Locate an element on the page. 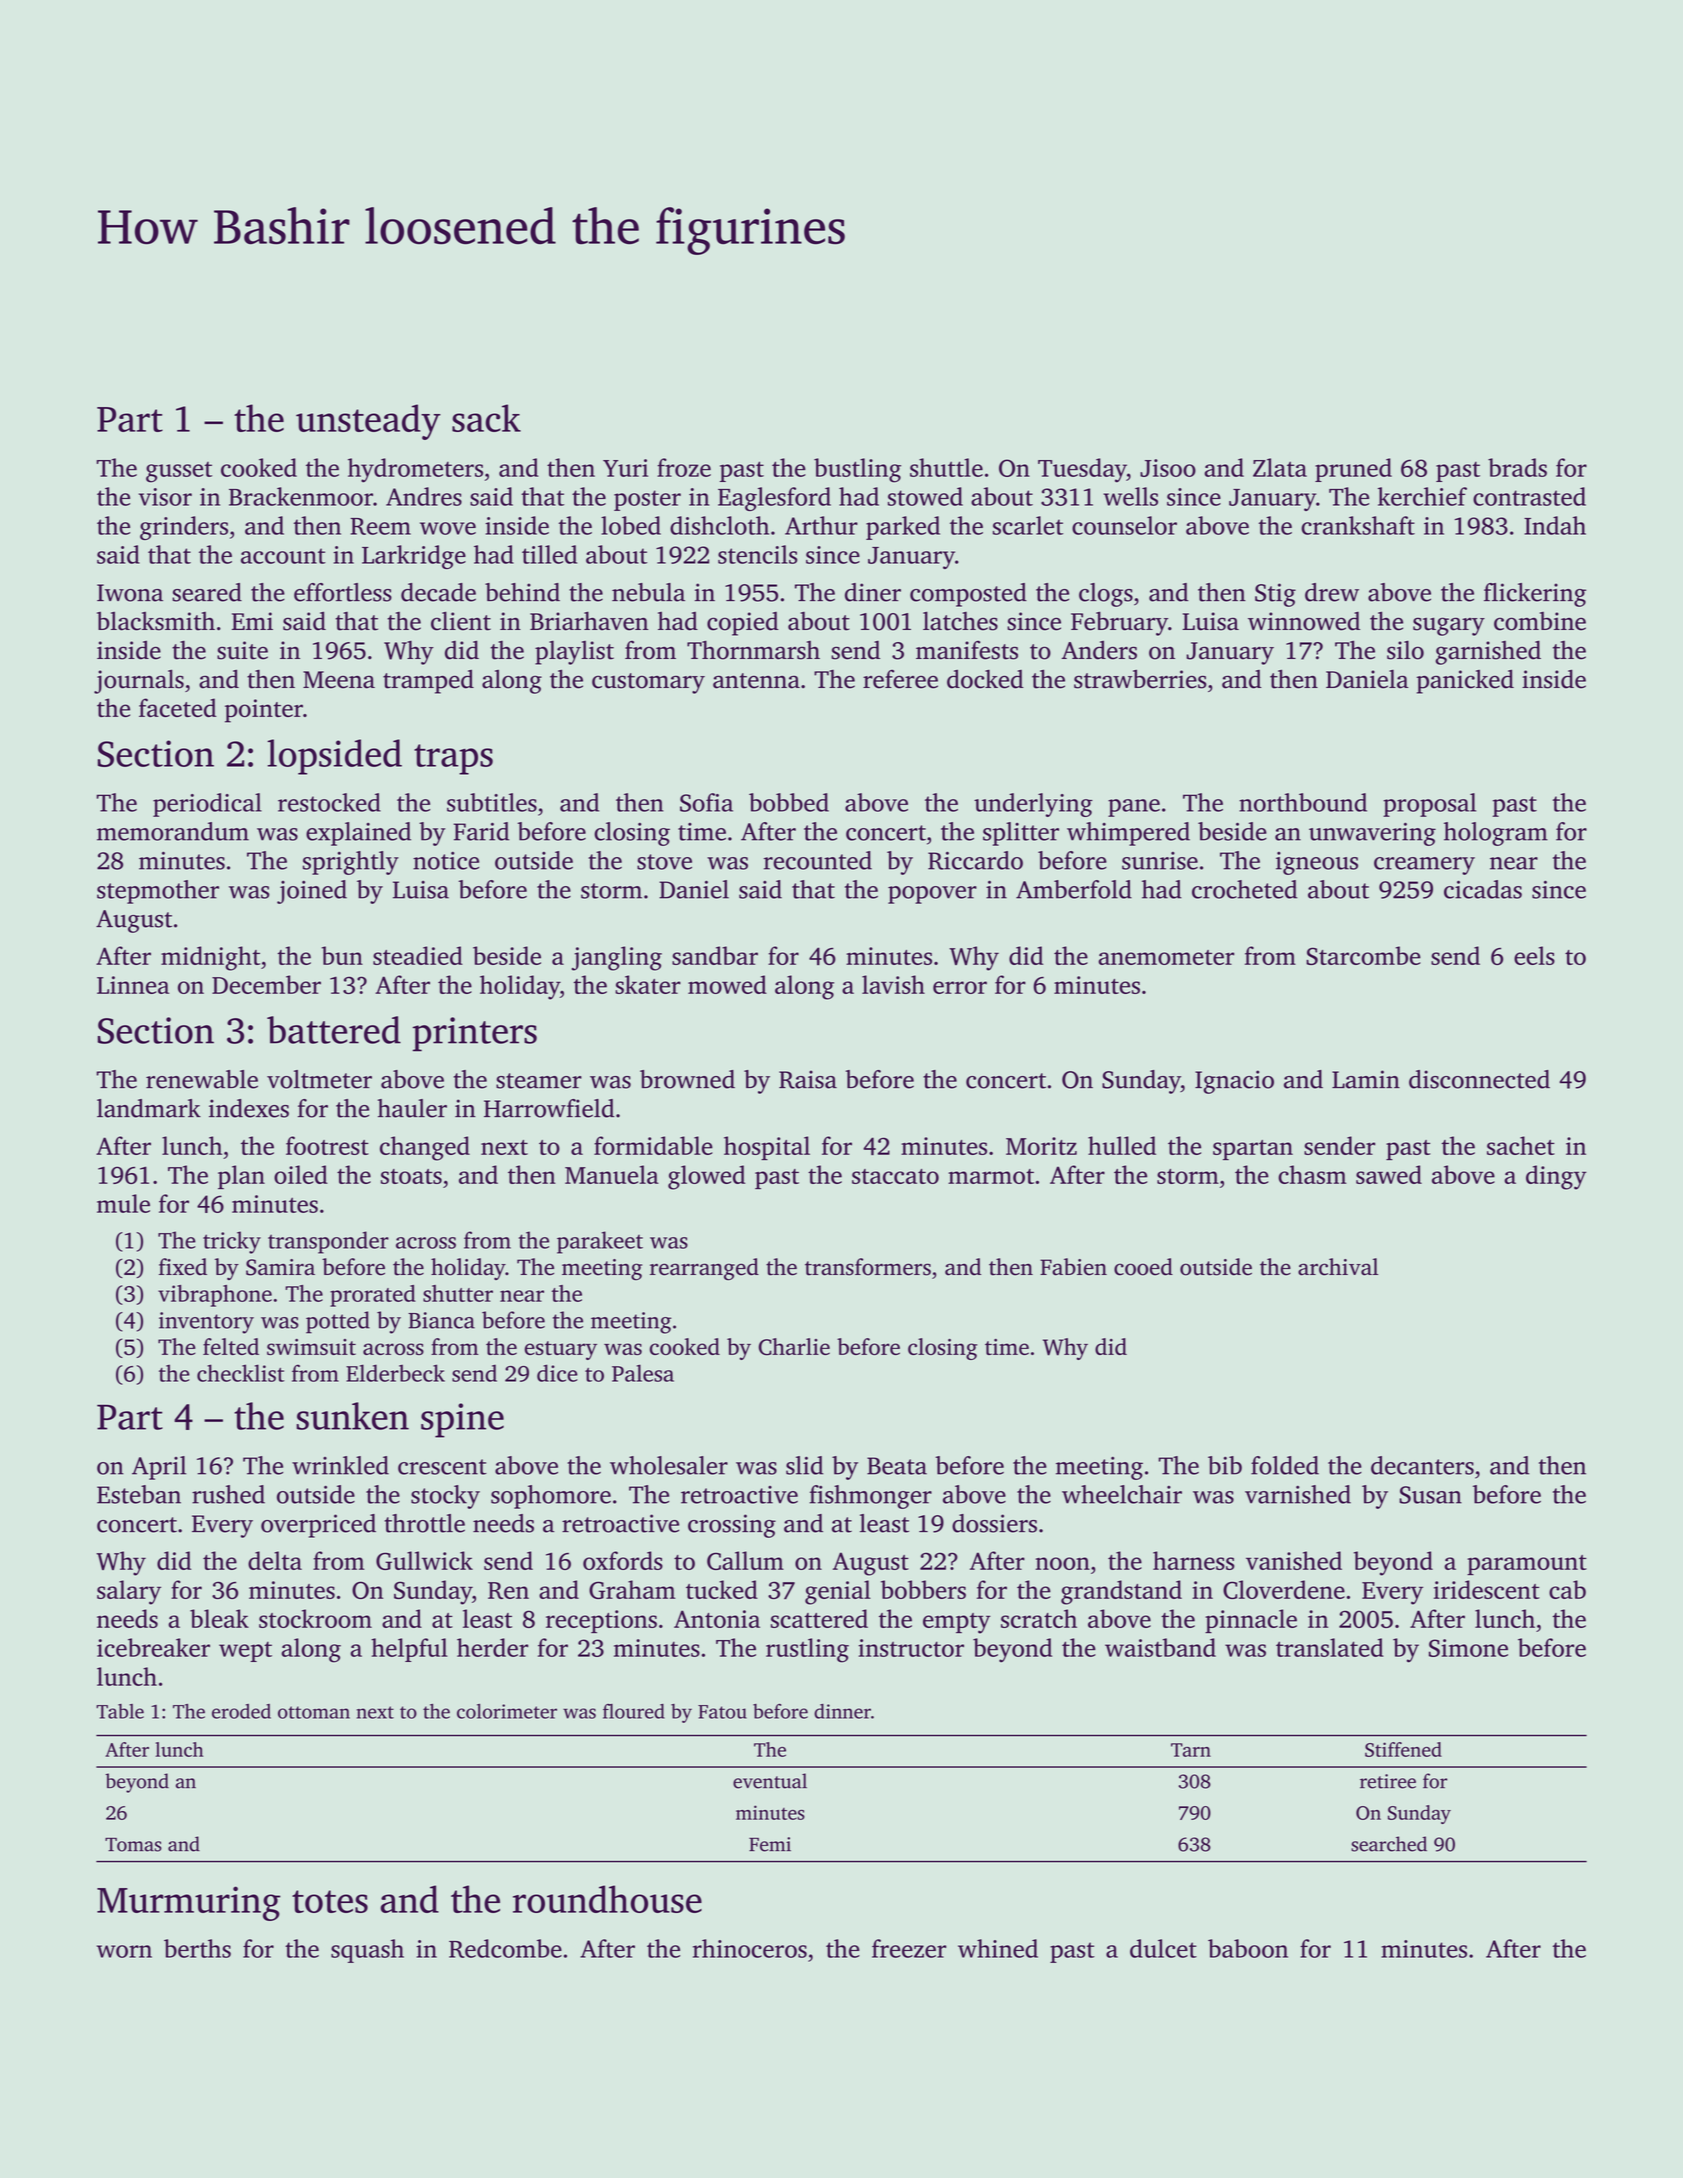  Redcombe is located at coordinates (505, 1948).
